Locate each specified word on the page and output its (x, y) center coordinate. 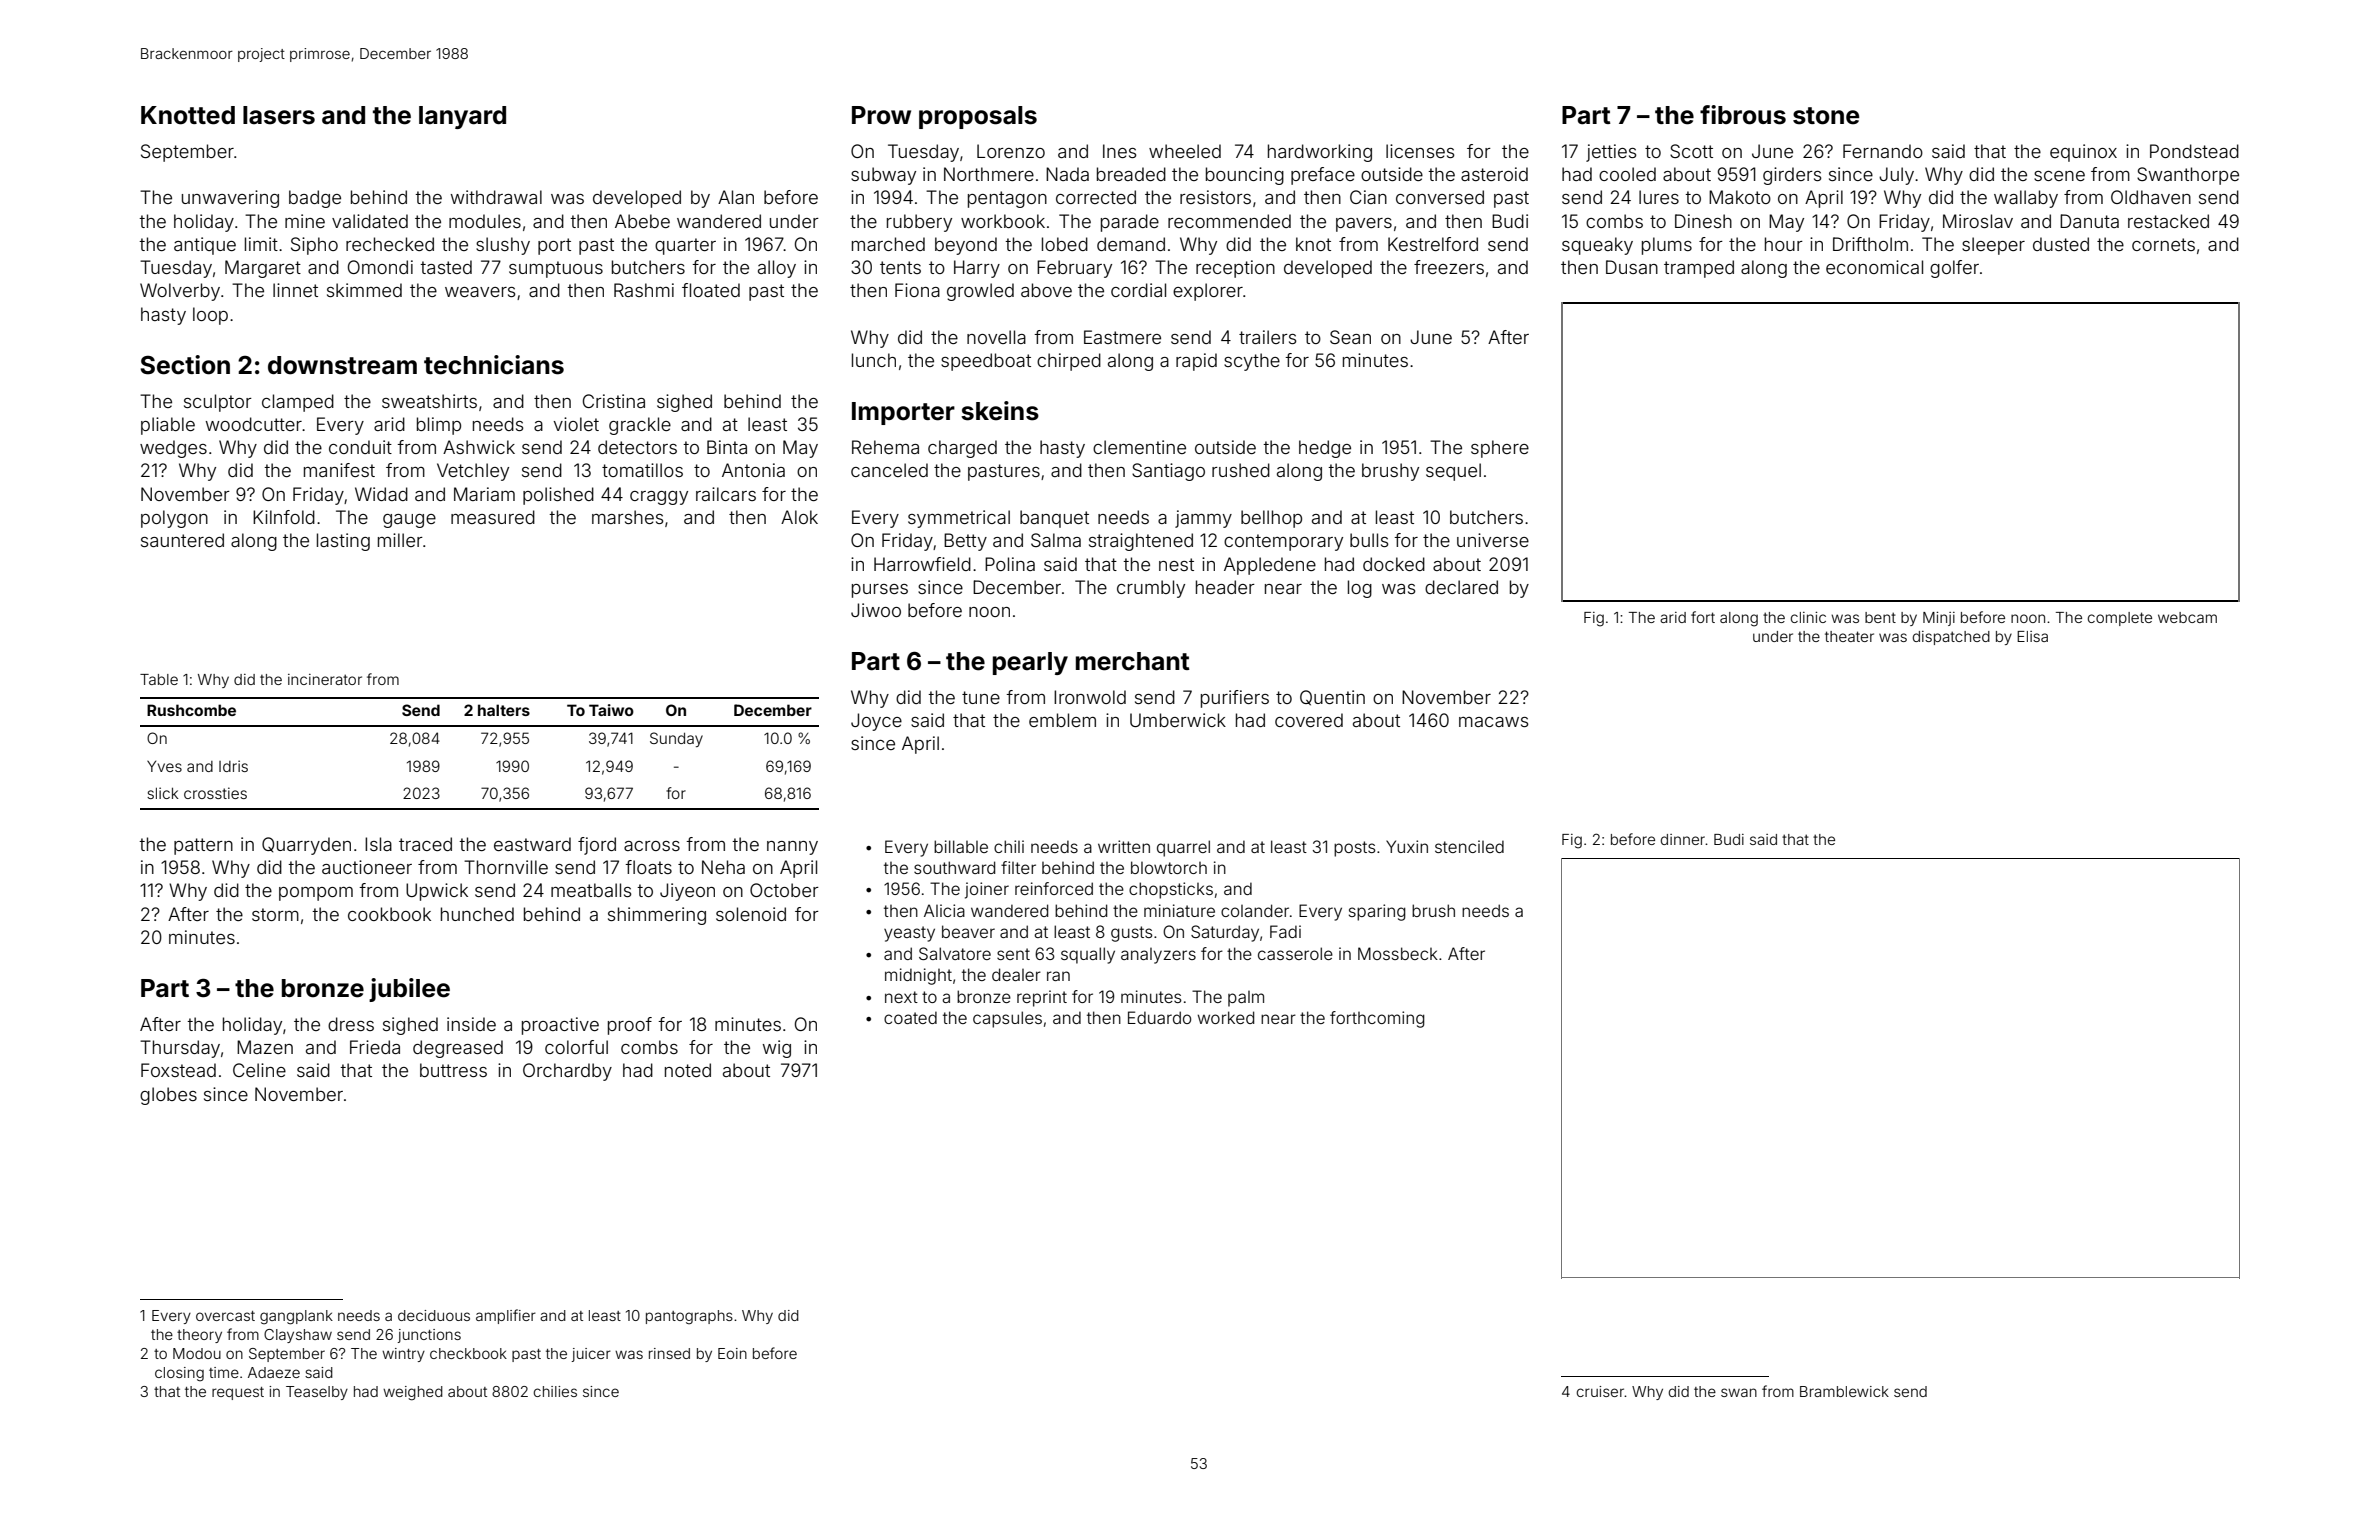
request (238, 1393)
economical (1874, 267)
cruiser (1600, 1391)
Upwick (437, 892)
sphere (1500, 449)
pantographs (689, 1317)
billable (961, 846)
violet (576, 424)
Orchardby (567, 1072)
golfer (1954, 269)
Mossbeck (1398, 953)
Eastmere (1122, 337)
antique (205, 246)
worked (1226, 1017)
